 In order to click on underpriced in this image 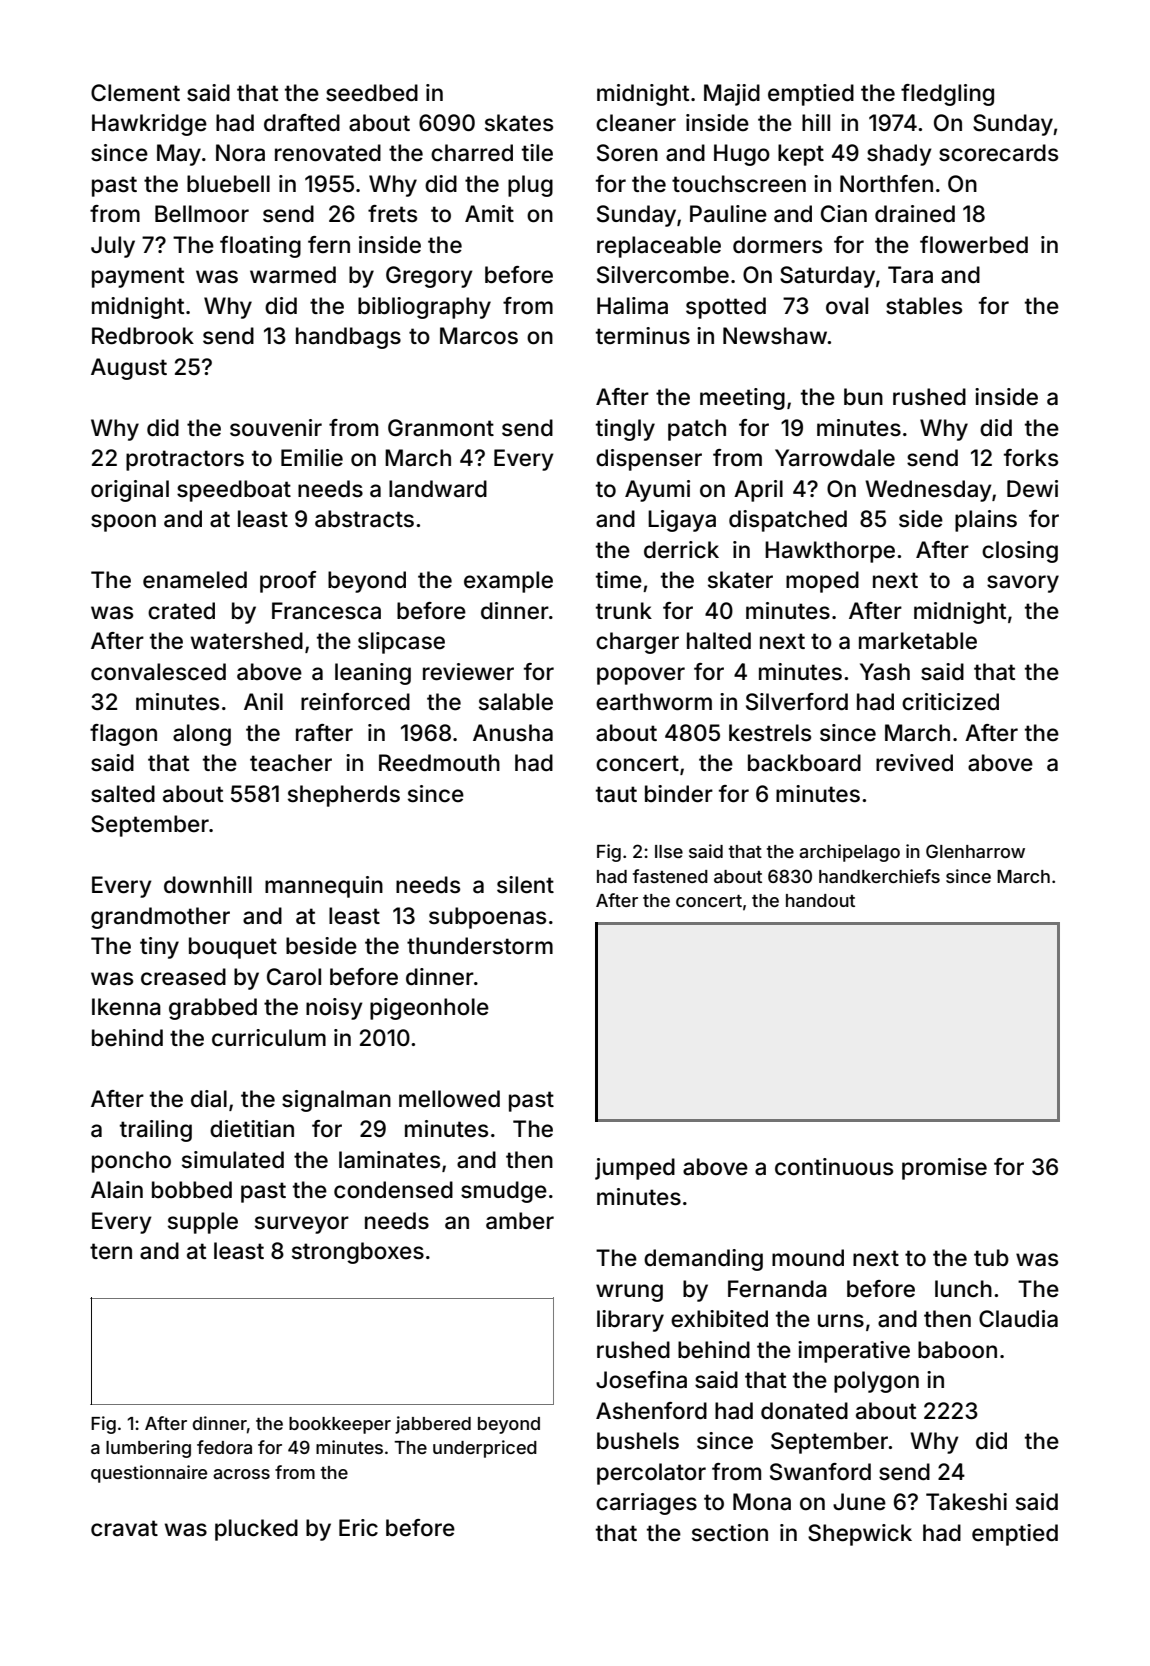, I will do `click(485, 1449)`.
